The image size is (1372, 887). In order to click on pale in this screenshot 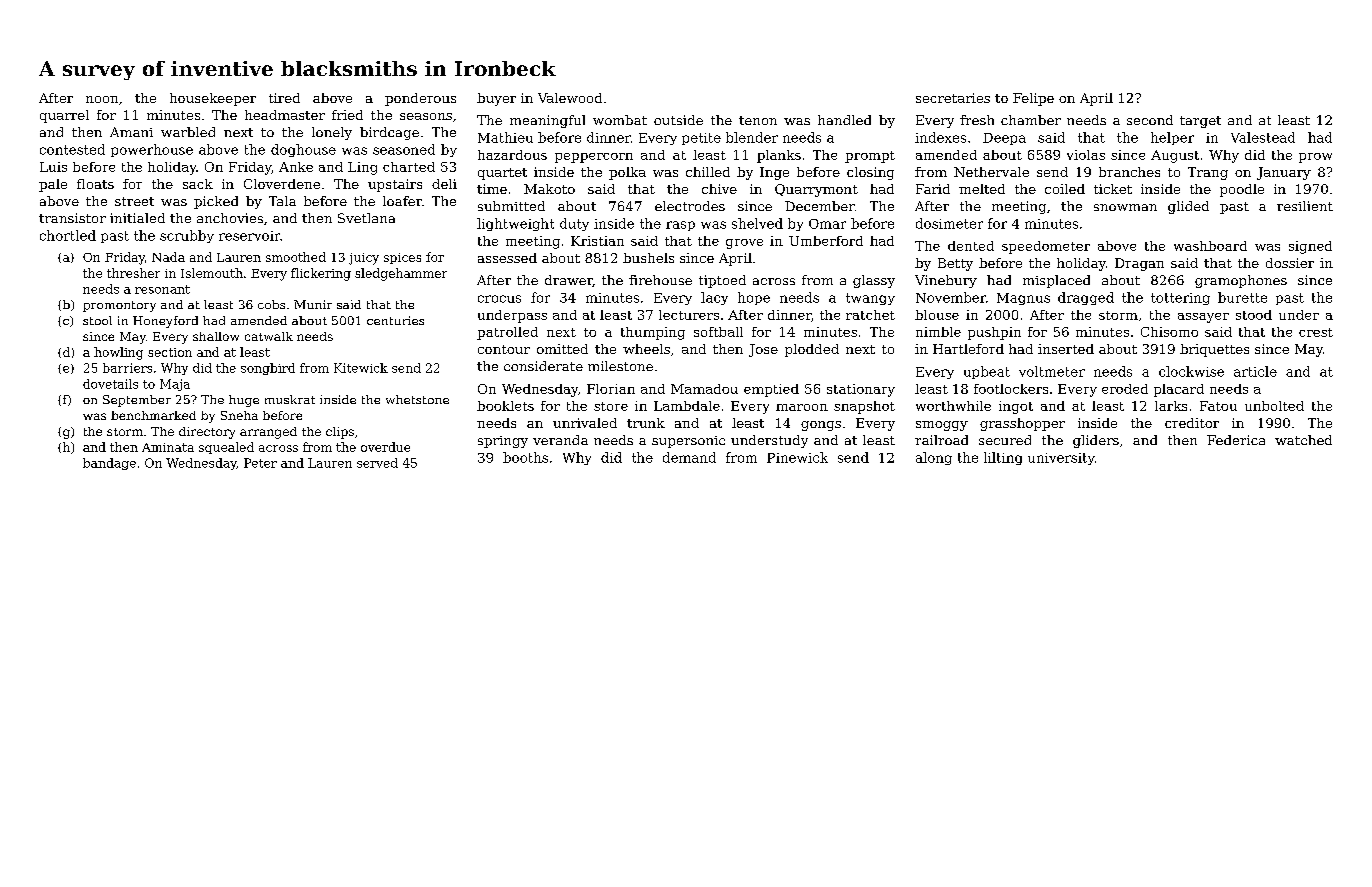, I will do `click(53, 185)`.
